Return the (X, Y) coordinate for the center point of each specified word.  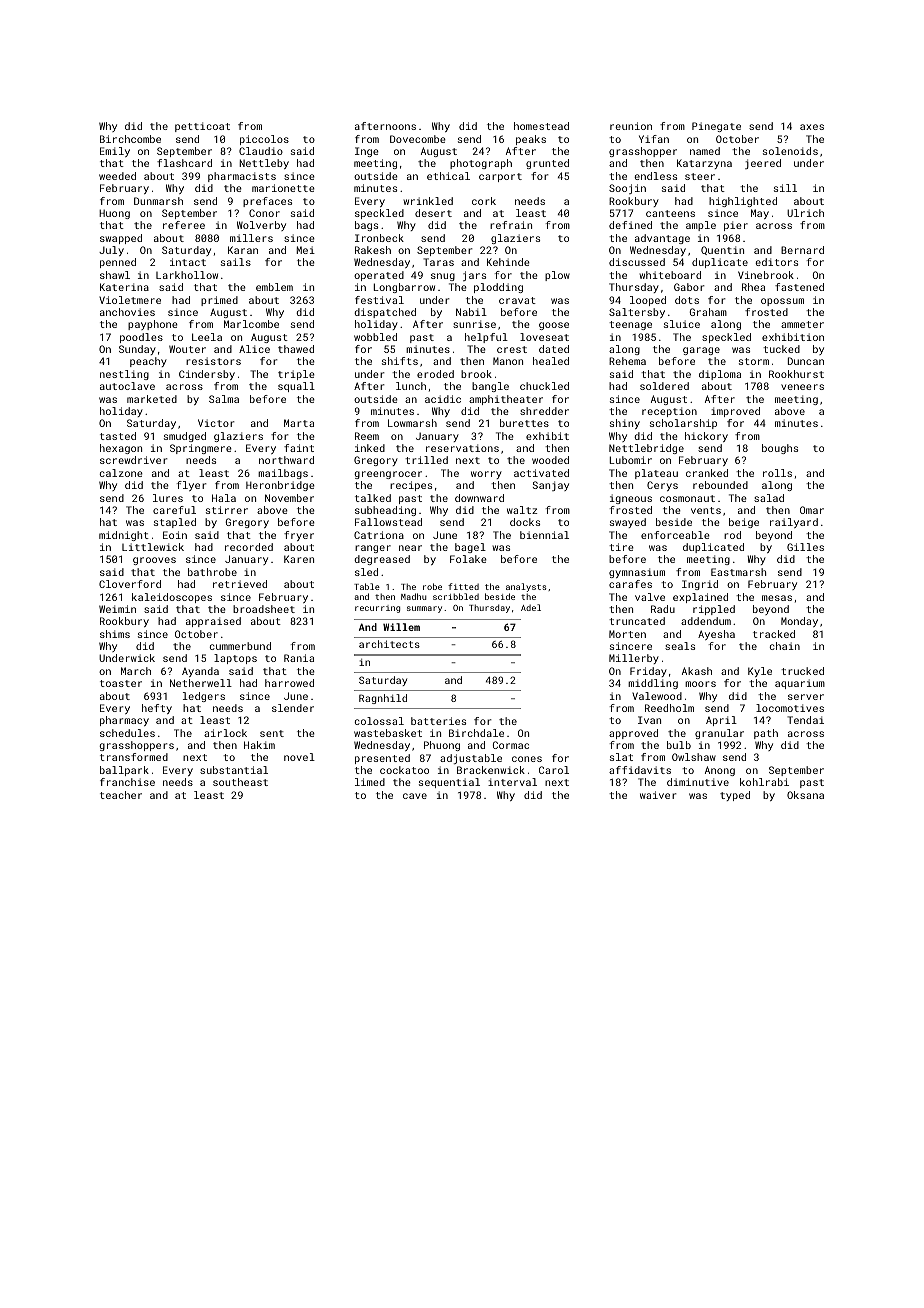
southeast (240, 782)
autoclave (127, 386)
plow (557, 276)
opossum (782, 302)
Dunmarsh (158, 201)
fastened (799, 287)
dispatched (385, 313)
